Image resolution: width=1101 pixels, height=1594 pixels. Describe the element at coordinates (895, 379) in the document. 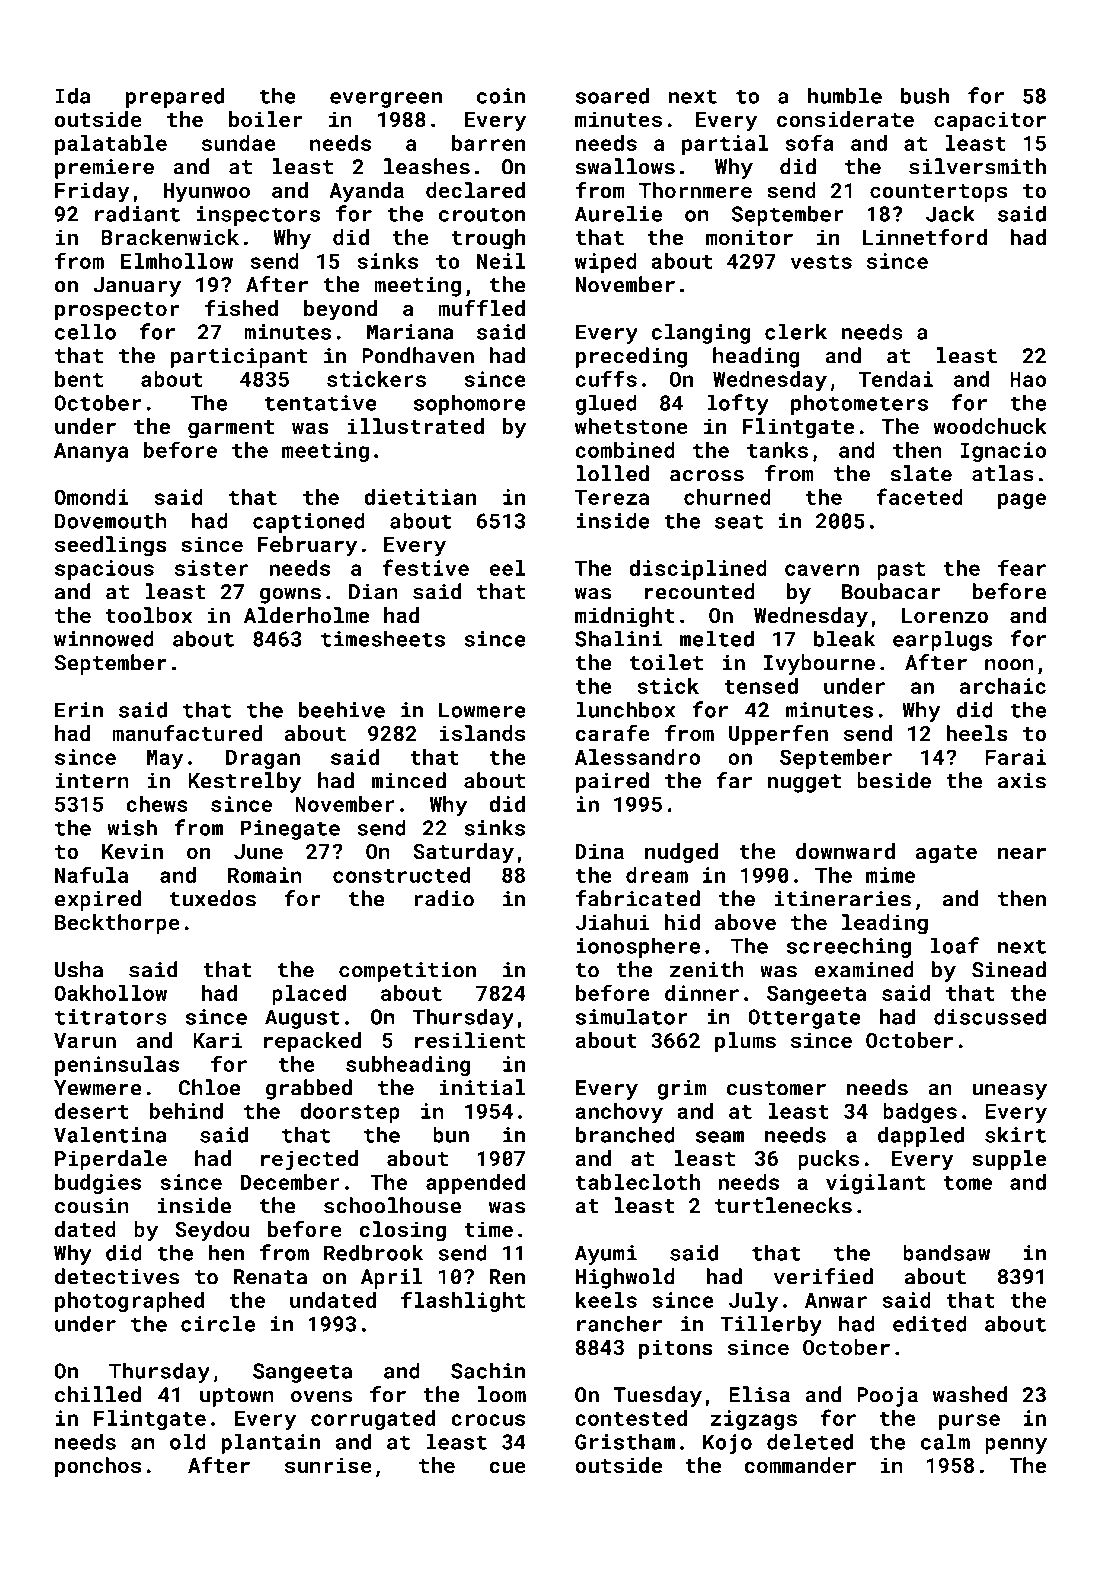

I see `Tendai` at that location.
